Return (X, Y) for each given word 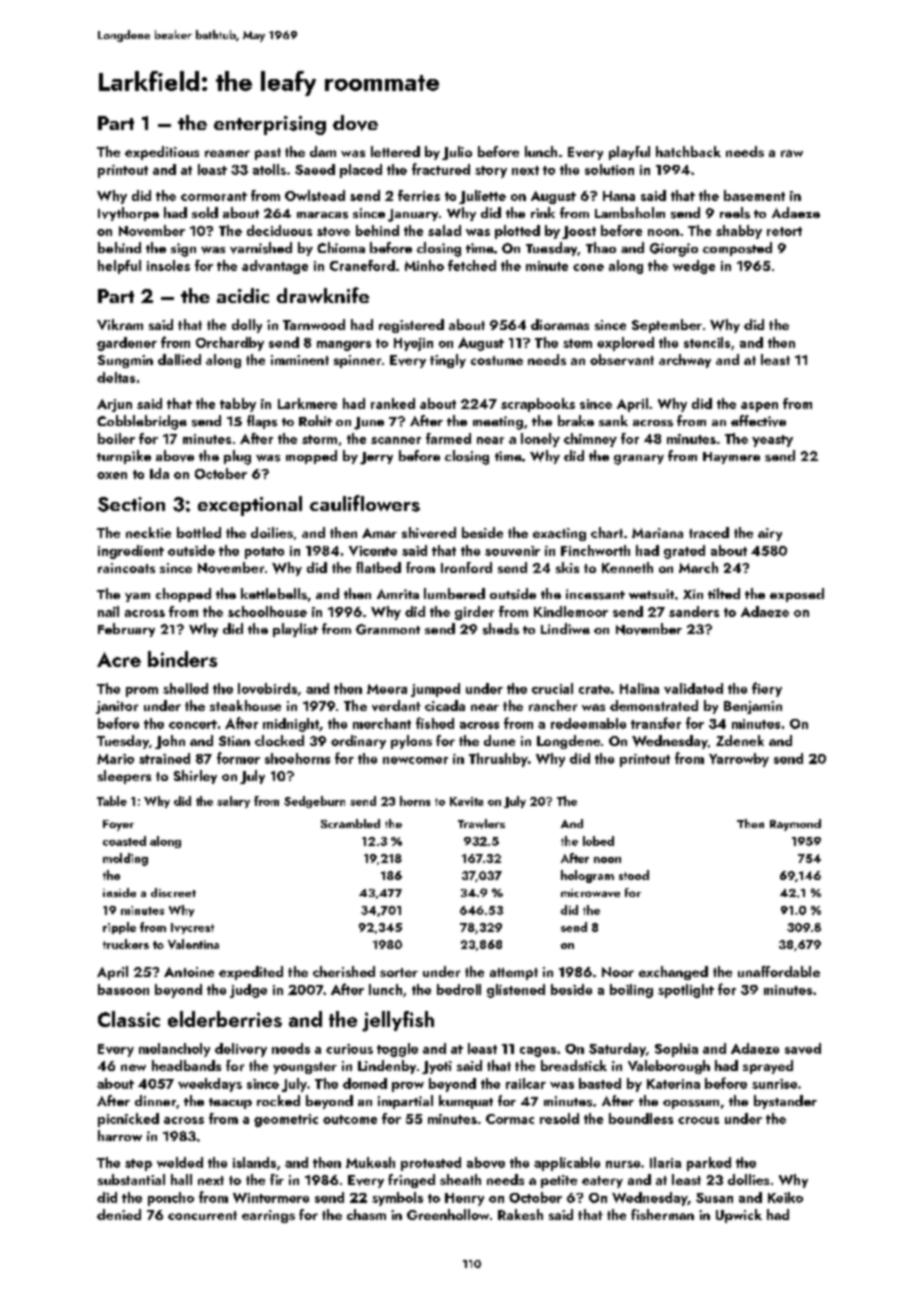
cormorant (214, 196)
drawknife (323, 295)
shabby (739, 232)
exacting (559, 534)
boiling (631, 991)
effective (758, 421)
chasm (366, 1214)
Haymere (731, 458)
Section (131, 504)
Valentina (193, 944)
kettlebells (274, 594)
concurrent (202, 1215)
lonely (540, 440)
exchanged (673, 973)
